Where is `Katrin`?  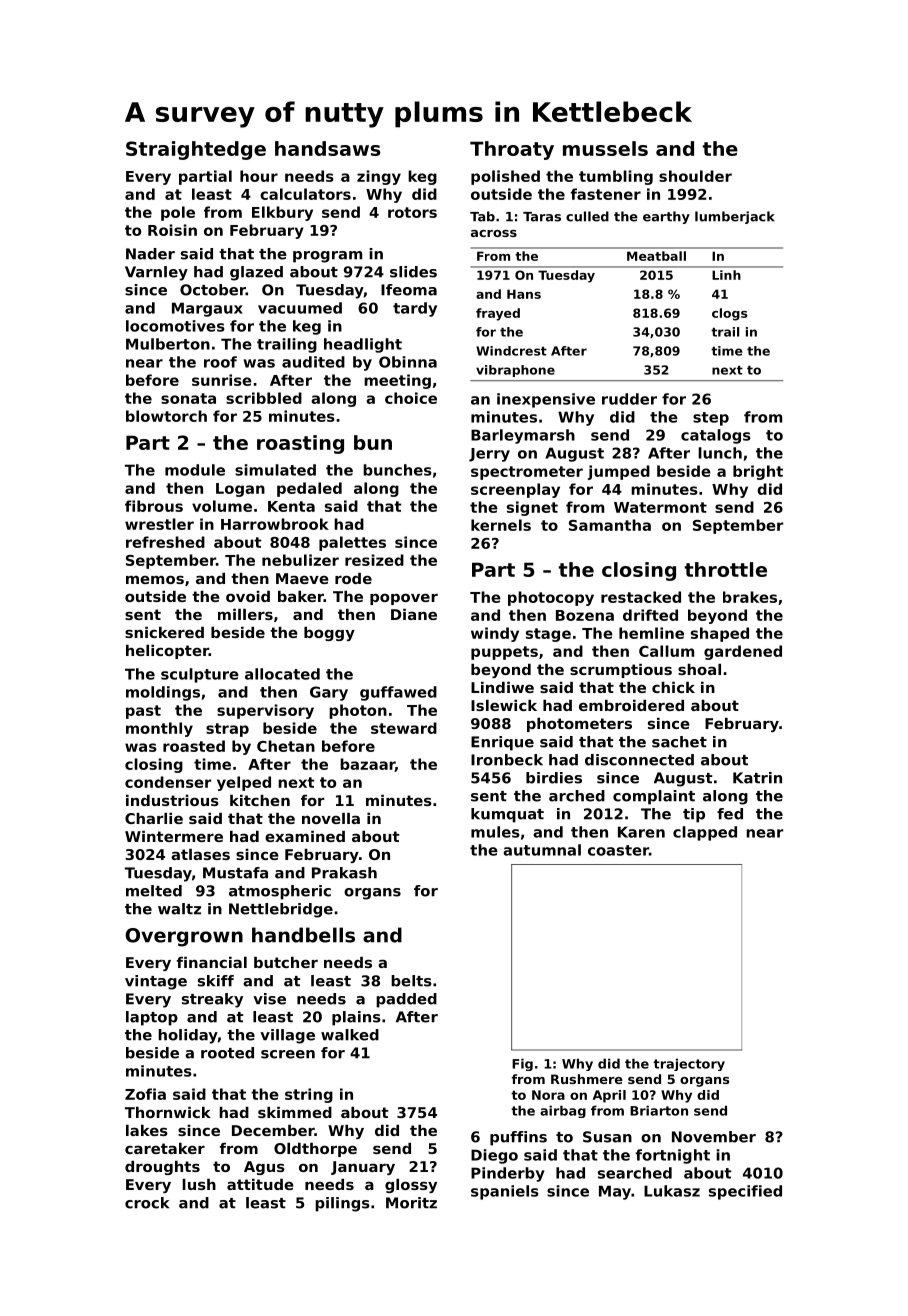 Katrin is located at coordinates (757, 778).
